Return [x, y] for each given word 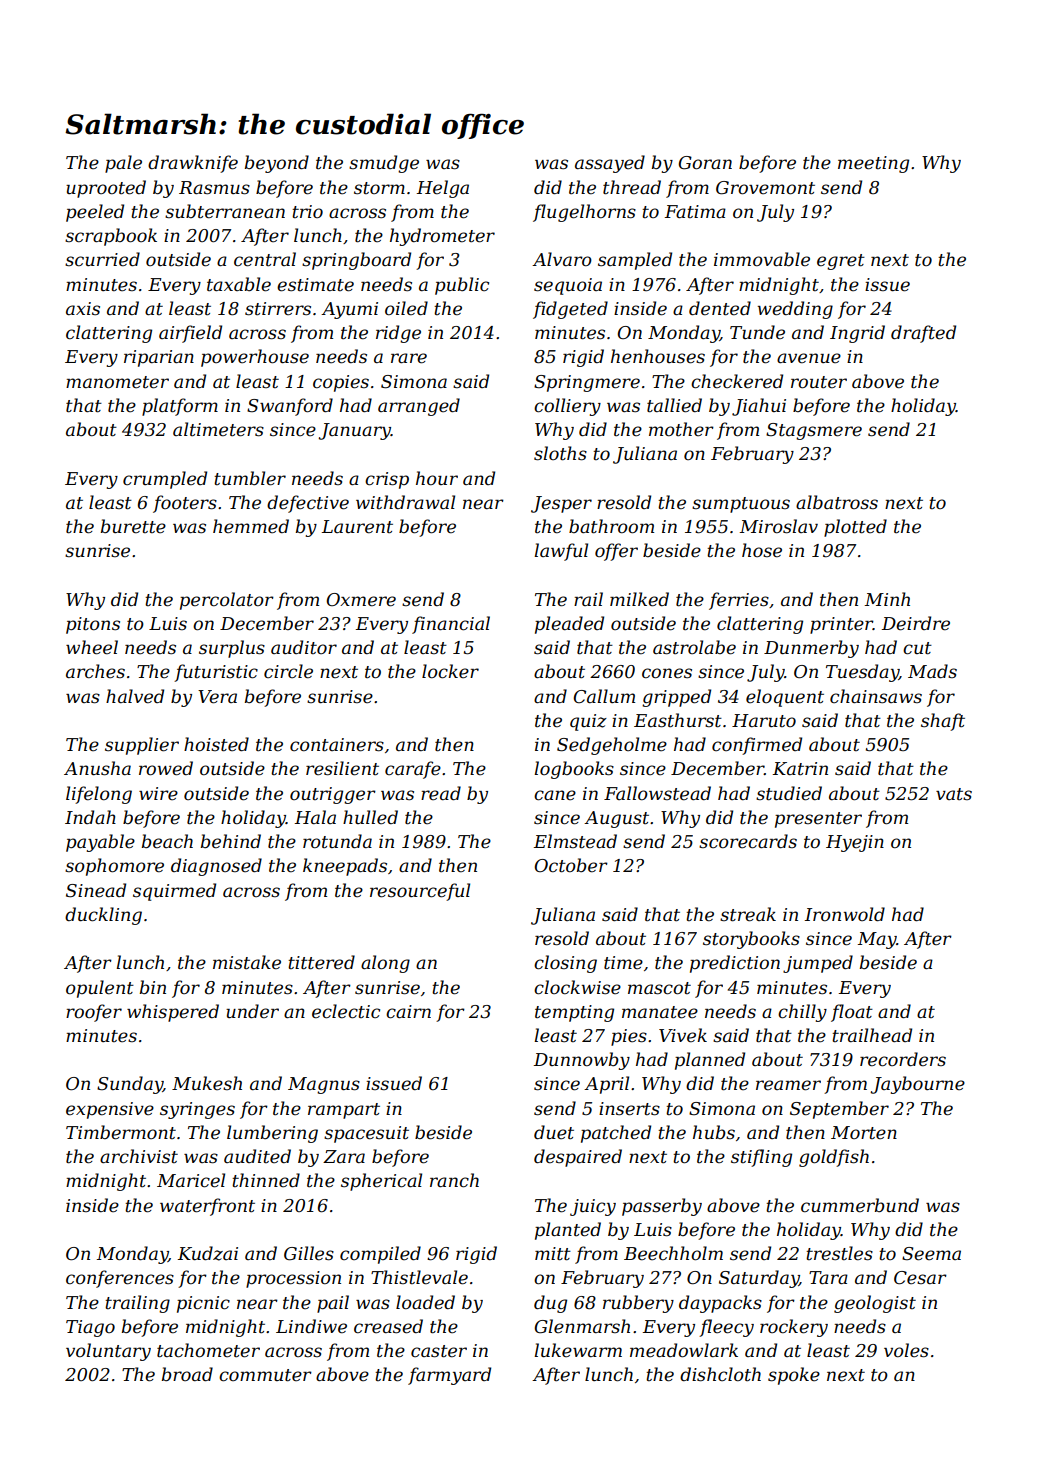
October [571, 865]
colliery [567, 407]
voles [906, 1350]
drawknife [193, 164]
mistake [247, 962]
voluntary [108, 1352]
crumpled [165, 480]
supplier [142, 746]
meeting [873, 164]
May [877, 940]
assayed [610, 164]
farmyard [449, 1376]
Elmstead [575, 841]
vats [954, 794]
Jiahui [759, 407]
